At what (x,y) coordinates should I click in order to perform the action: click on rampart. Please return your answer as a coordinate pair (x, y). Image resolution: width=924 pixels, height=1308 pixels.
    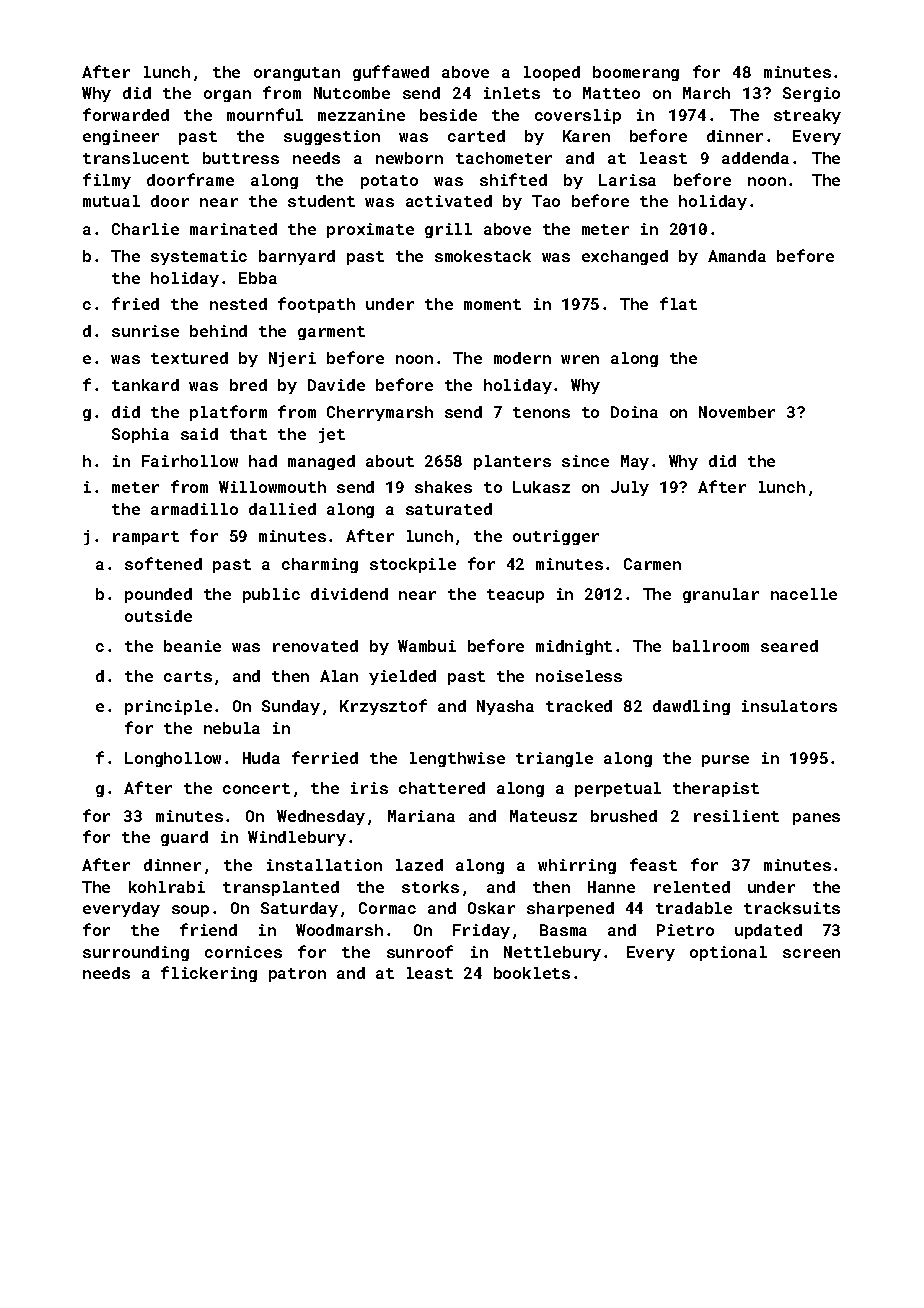
    Looking at the image, I should click on (146, 538).
